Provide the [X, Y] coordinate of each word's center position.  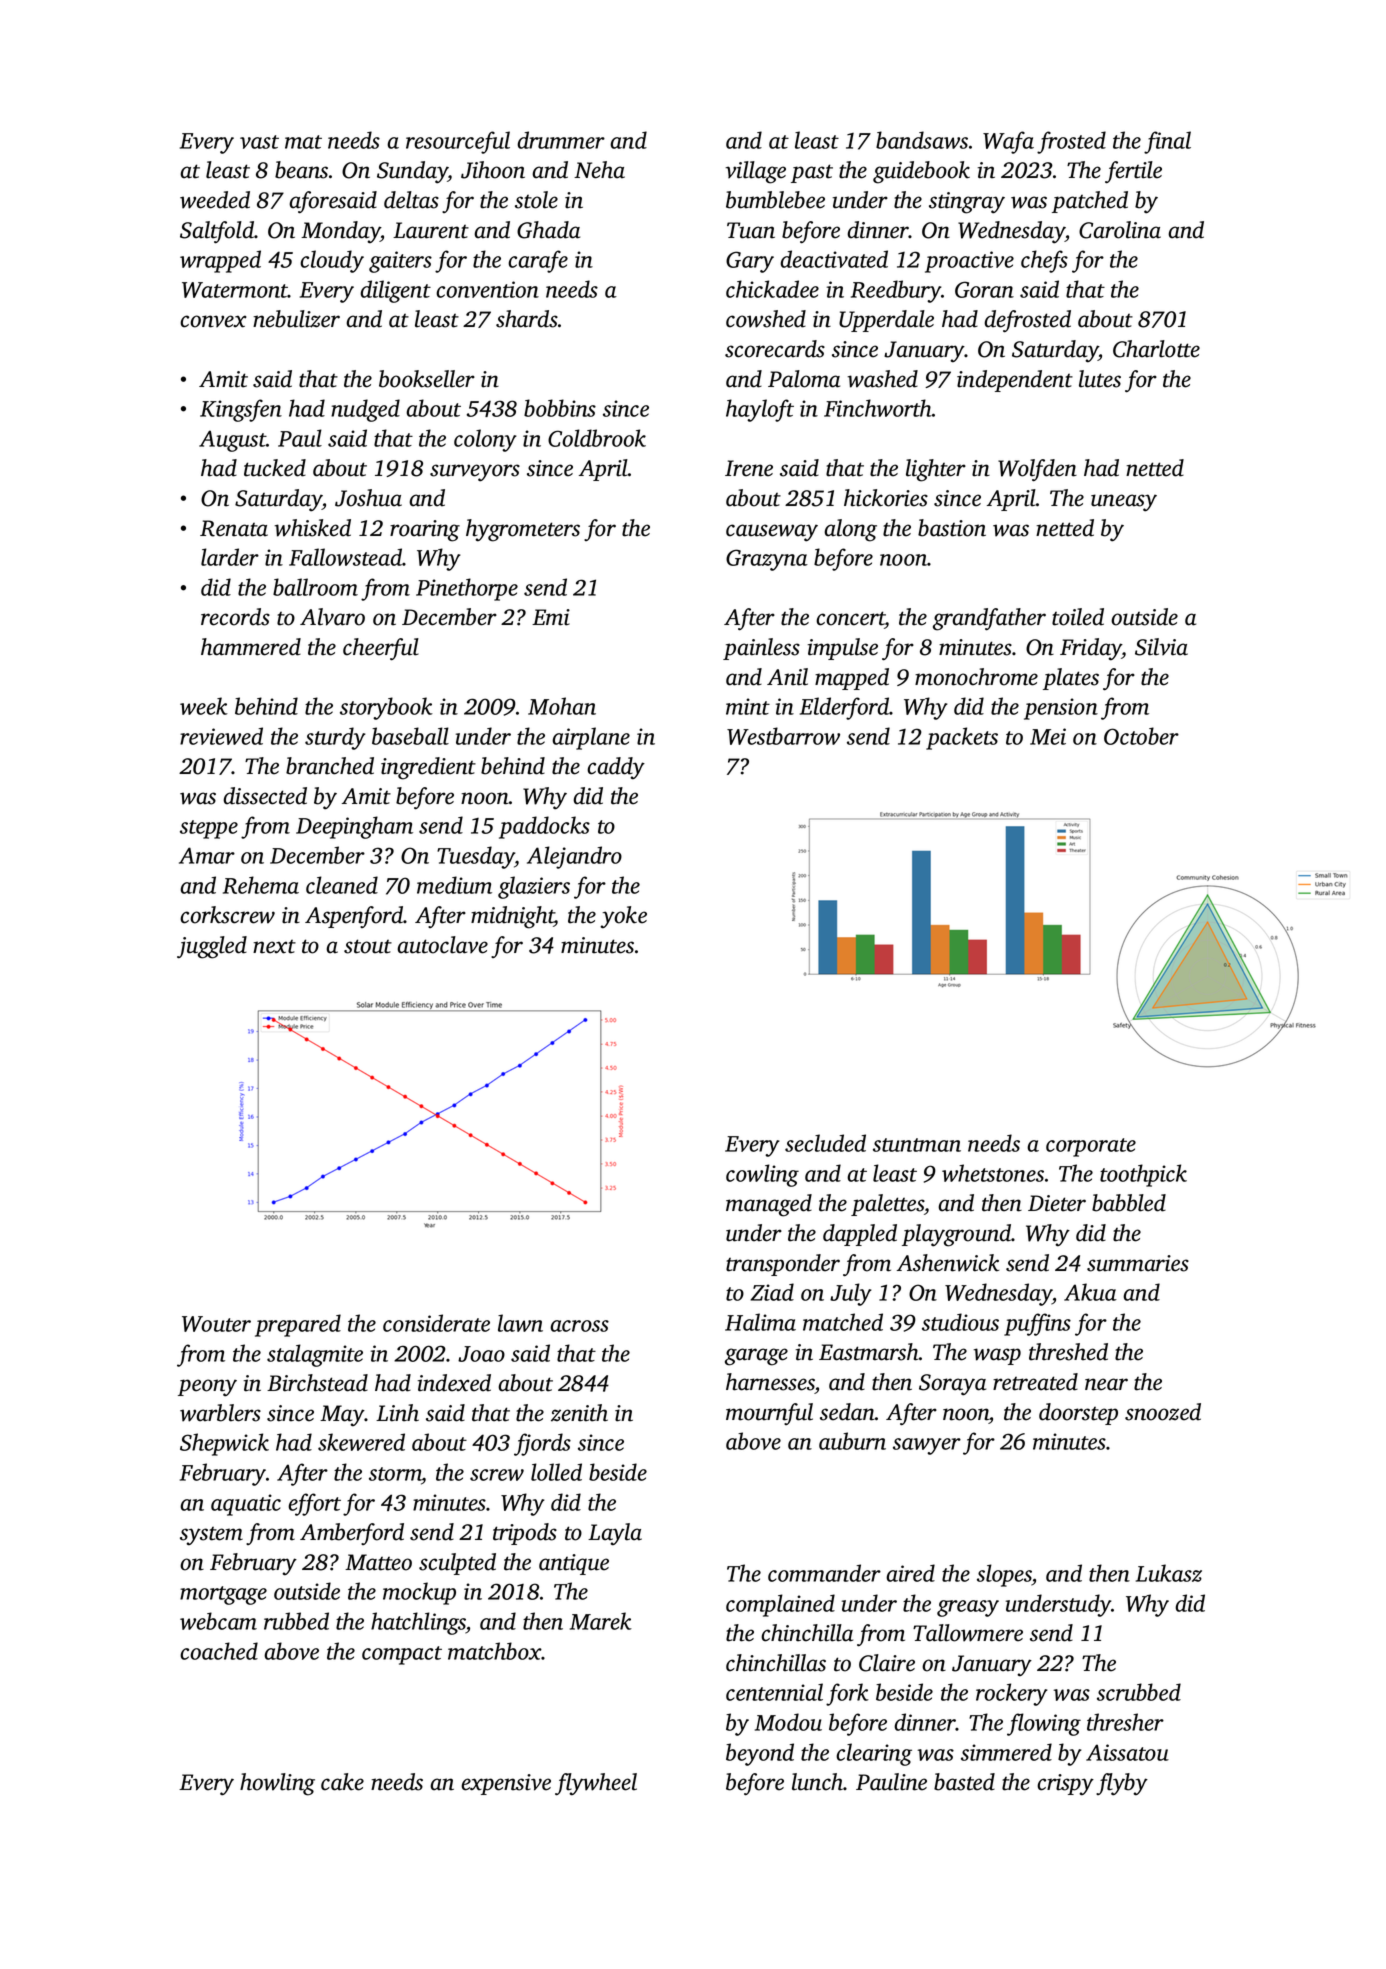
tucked [275, 468]
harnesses [770, 1382]
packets [962, 738]
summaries [1138, 1263]
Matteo [378, 1562]
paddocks [544, 827]
